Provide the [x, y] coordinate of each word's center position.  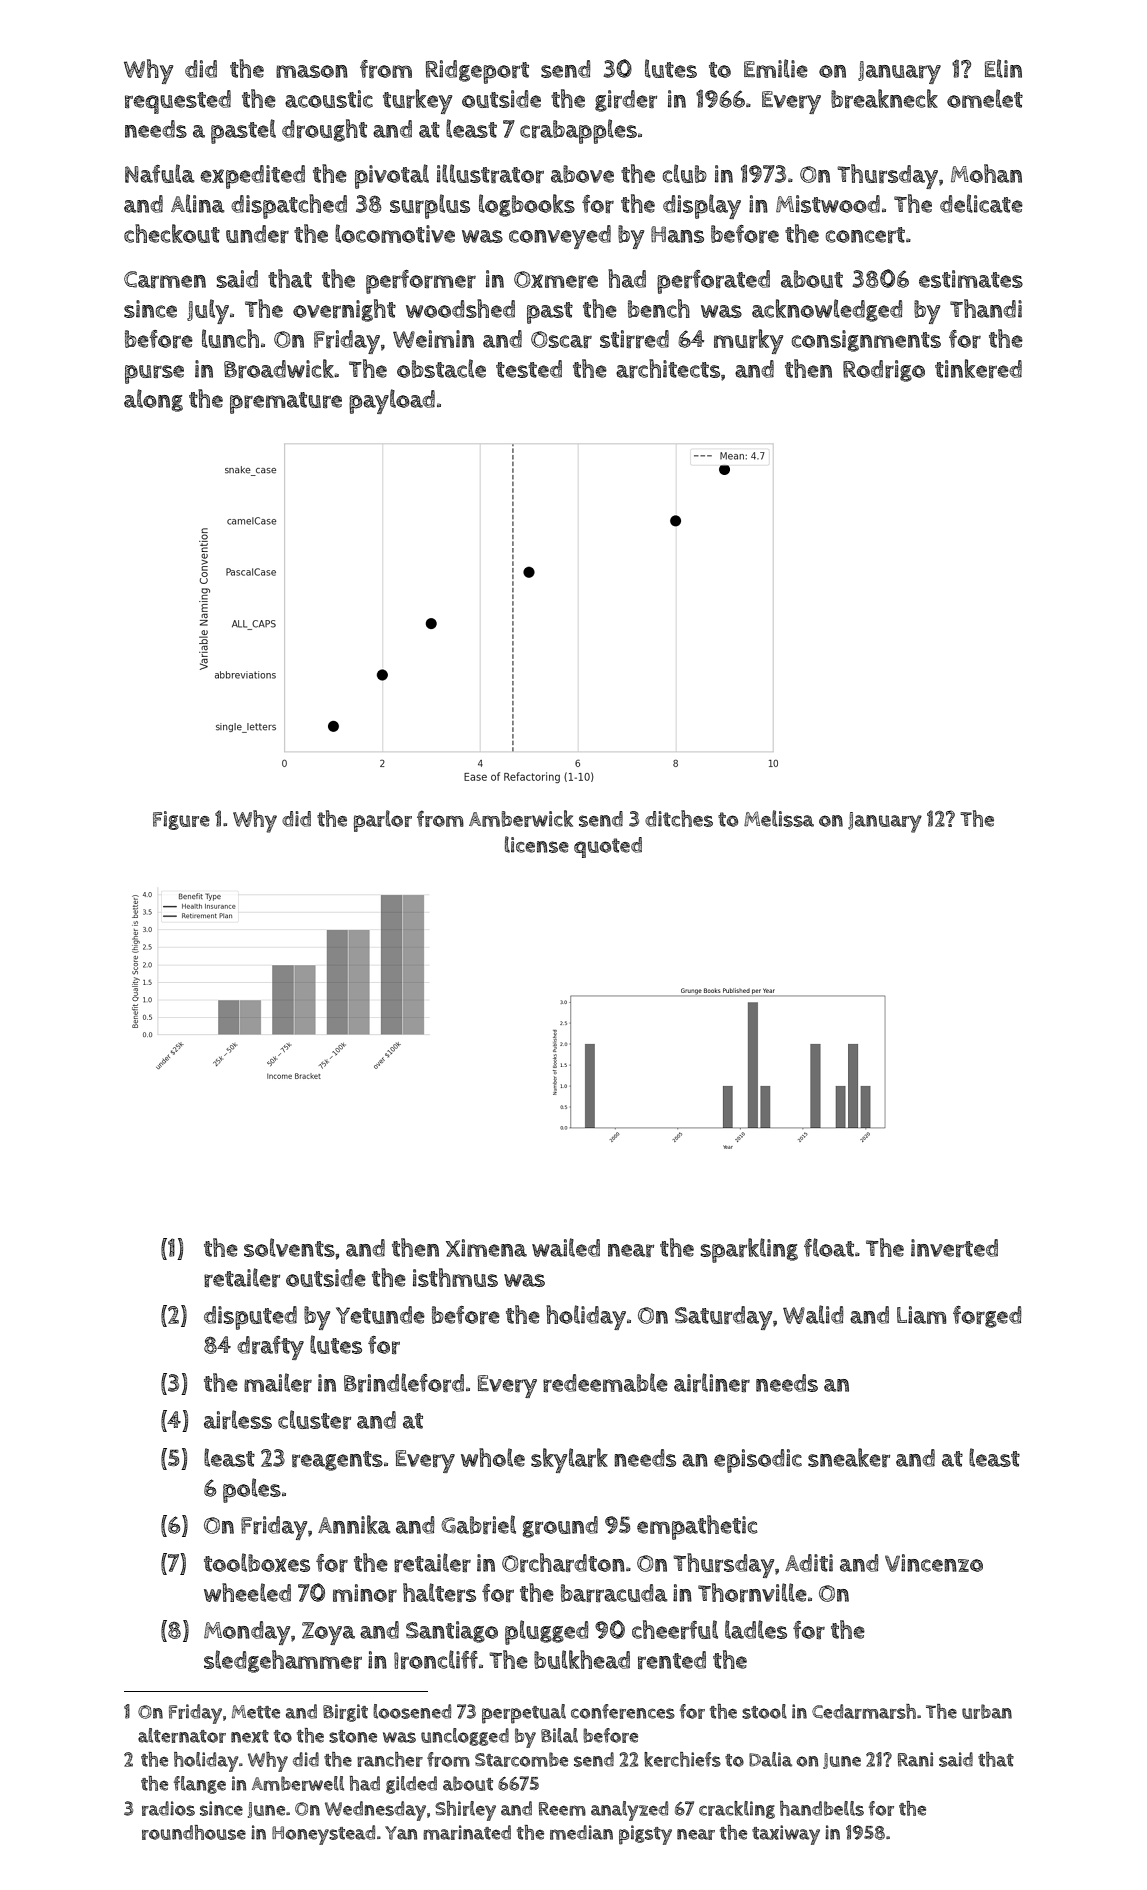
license [537, 844]
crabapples [578, 131]
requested [178, 102]
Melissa [779, 818]
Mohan [986, 173]
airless [238, 1419]
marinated [467, 1832]
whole [493, 1457]
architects [668, 368]
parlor [383, 821]
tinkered [978, 368]
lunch [230, 338]
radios [168, 1808]
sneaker [849, 1457]
